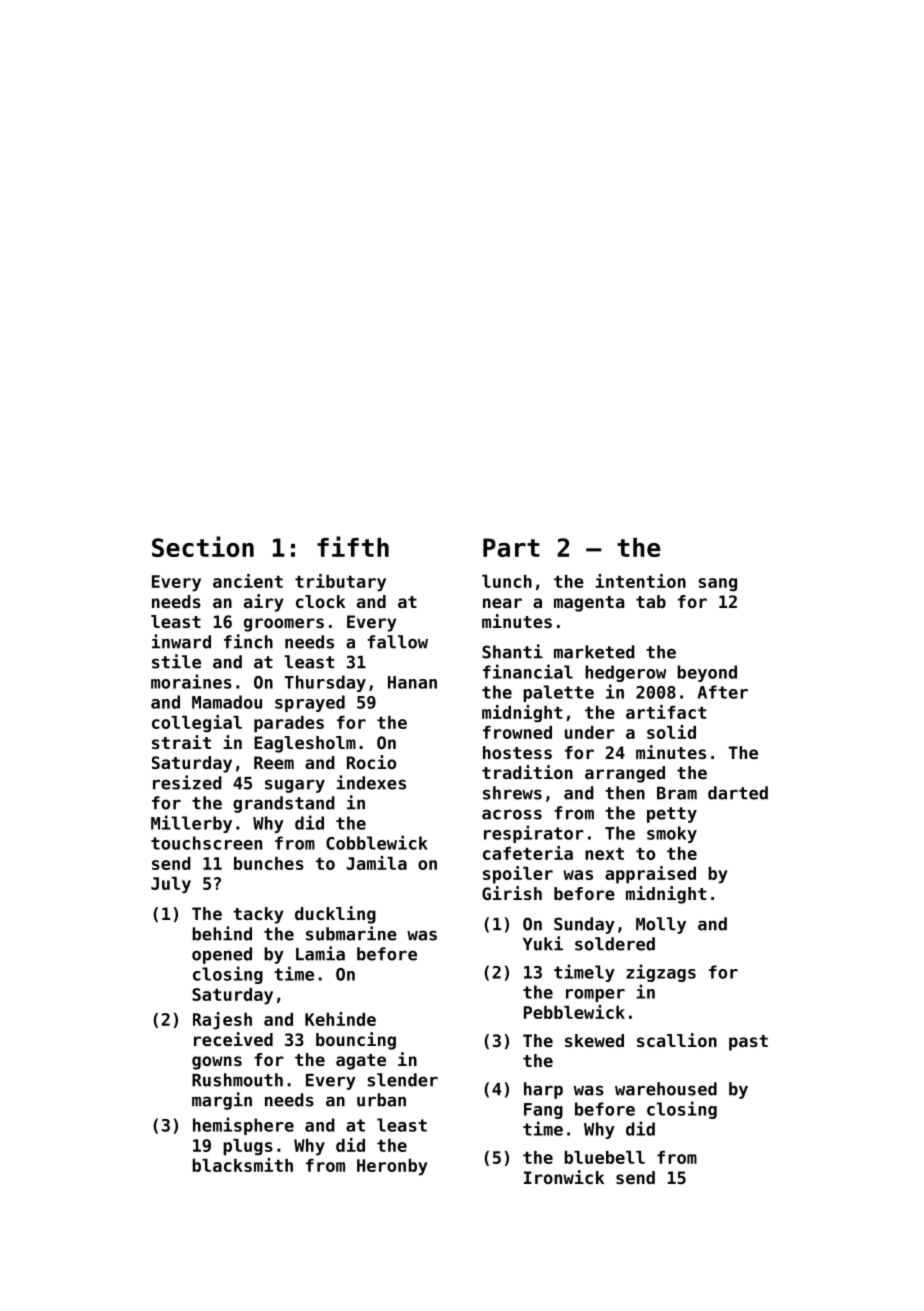 The height and width of the screenshot is (1311, 924). What do you see at coordinates (512, 793) in the screenshot?
I see `shrews` at bounding box center [512, 793].
